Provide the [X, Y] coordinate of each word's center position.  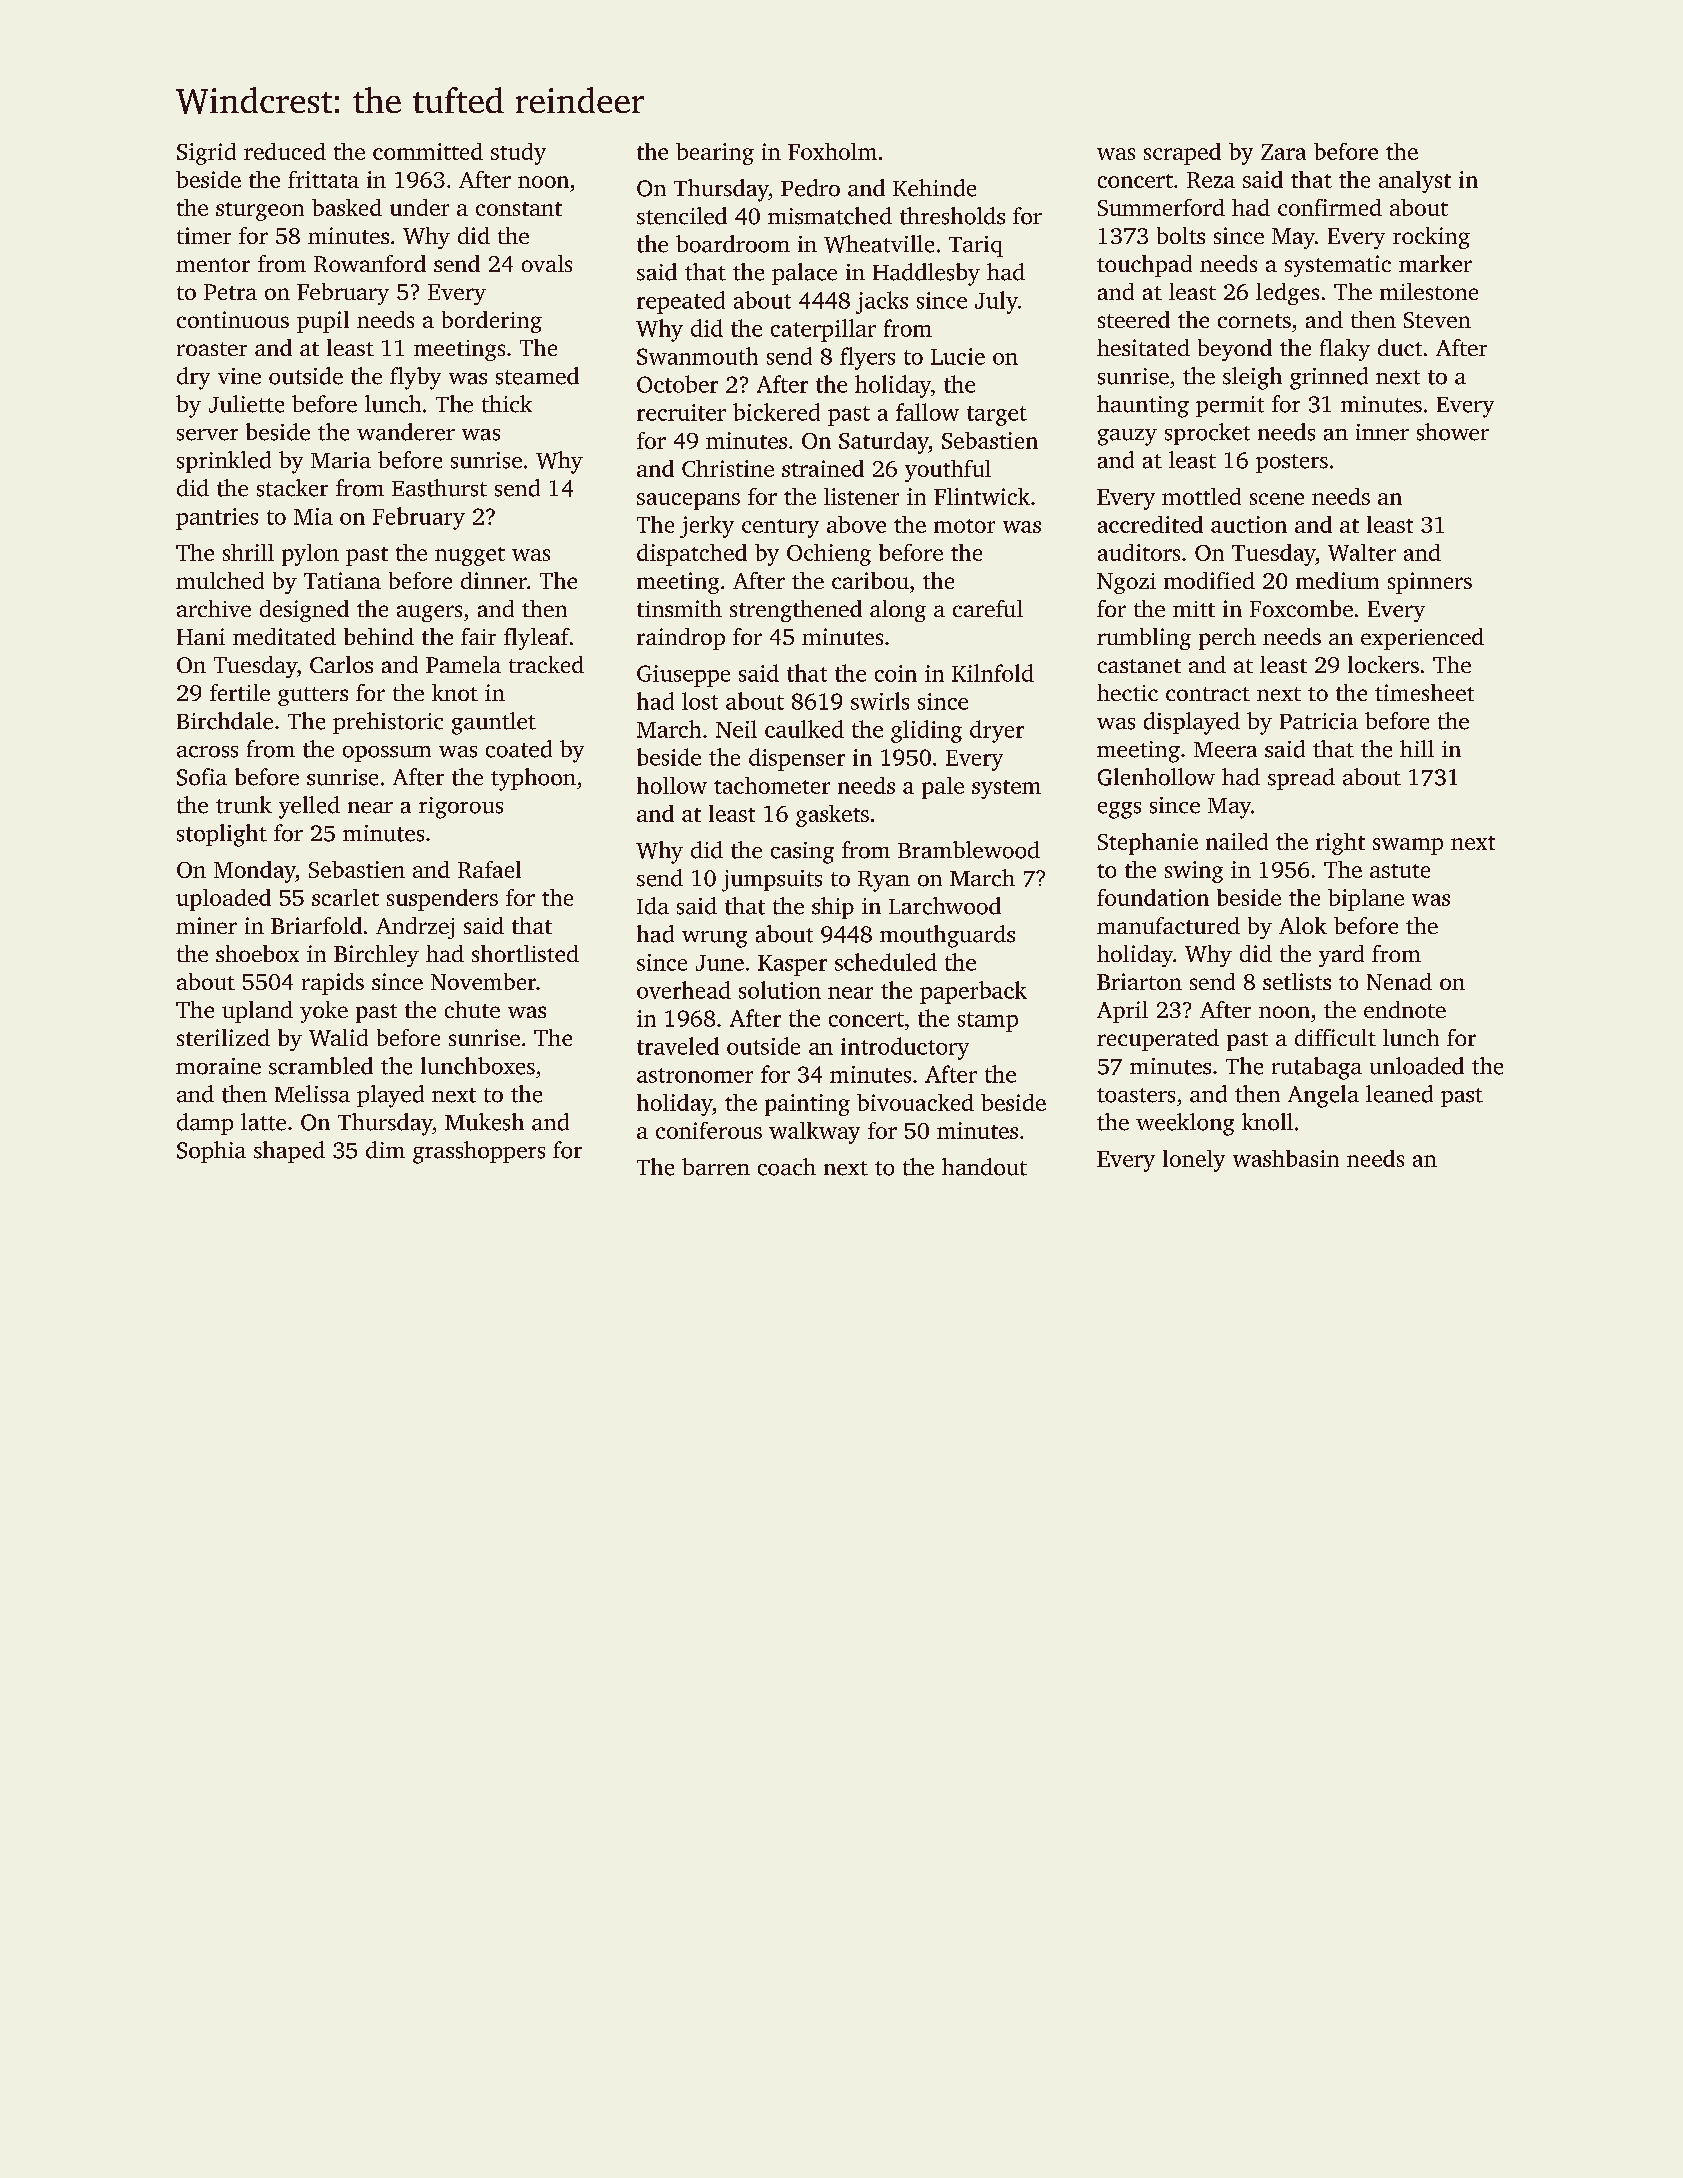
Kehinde [934, 188]
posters [1292, 463]
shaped [289, 1152]
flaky [1345, 350]
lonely [1194, 1161]
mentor [213, 265]
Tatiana [342, 580]
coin [896, 673]
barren [716, 1167]
